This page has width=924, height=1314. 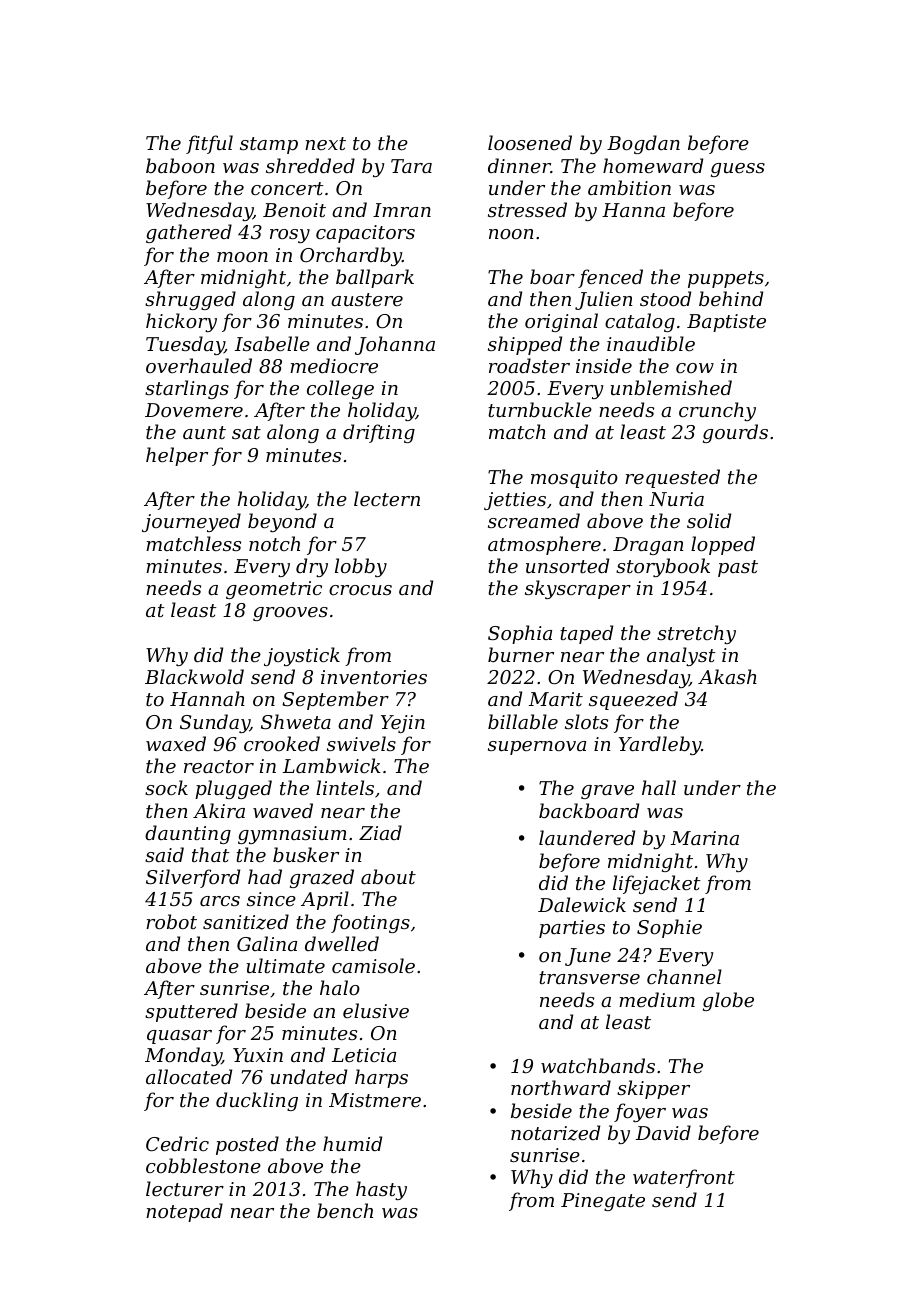 What do you see at coordinates (529, 365) in the page?
I see `roadster` at bounding box center [529, 365].
